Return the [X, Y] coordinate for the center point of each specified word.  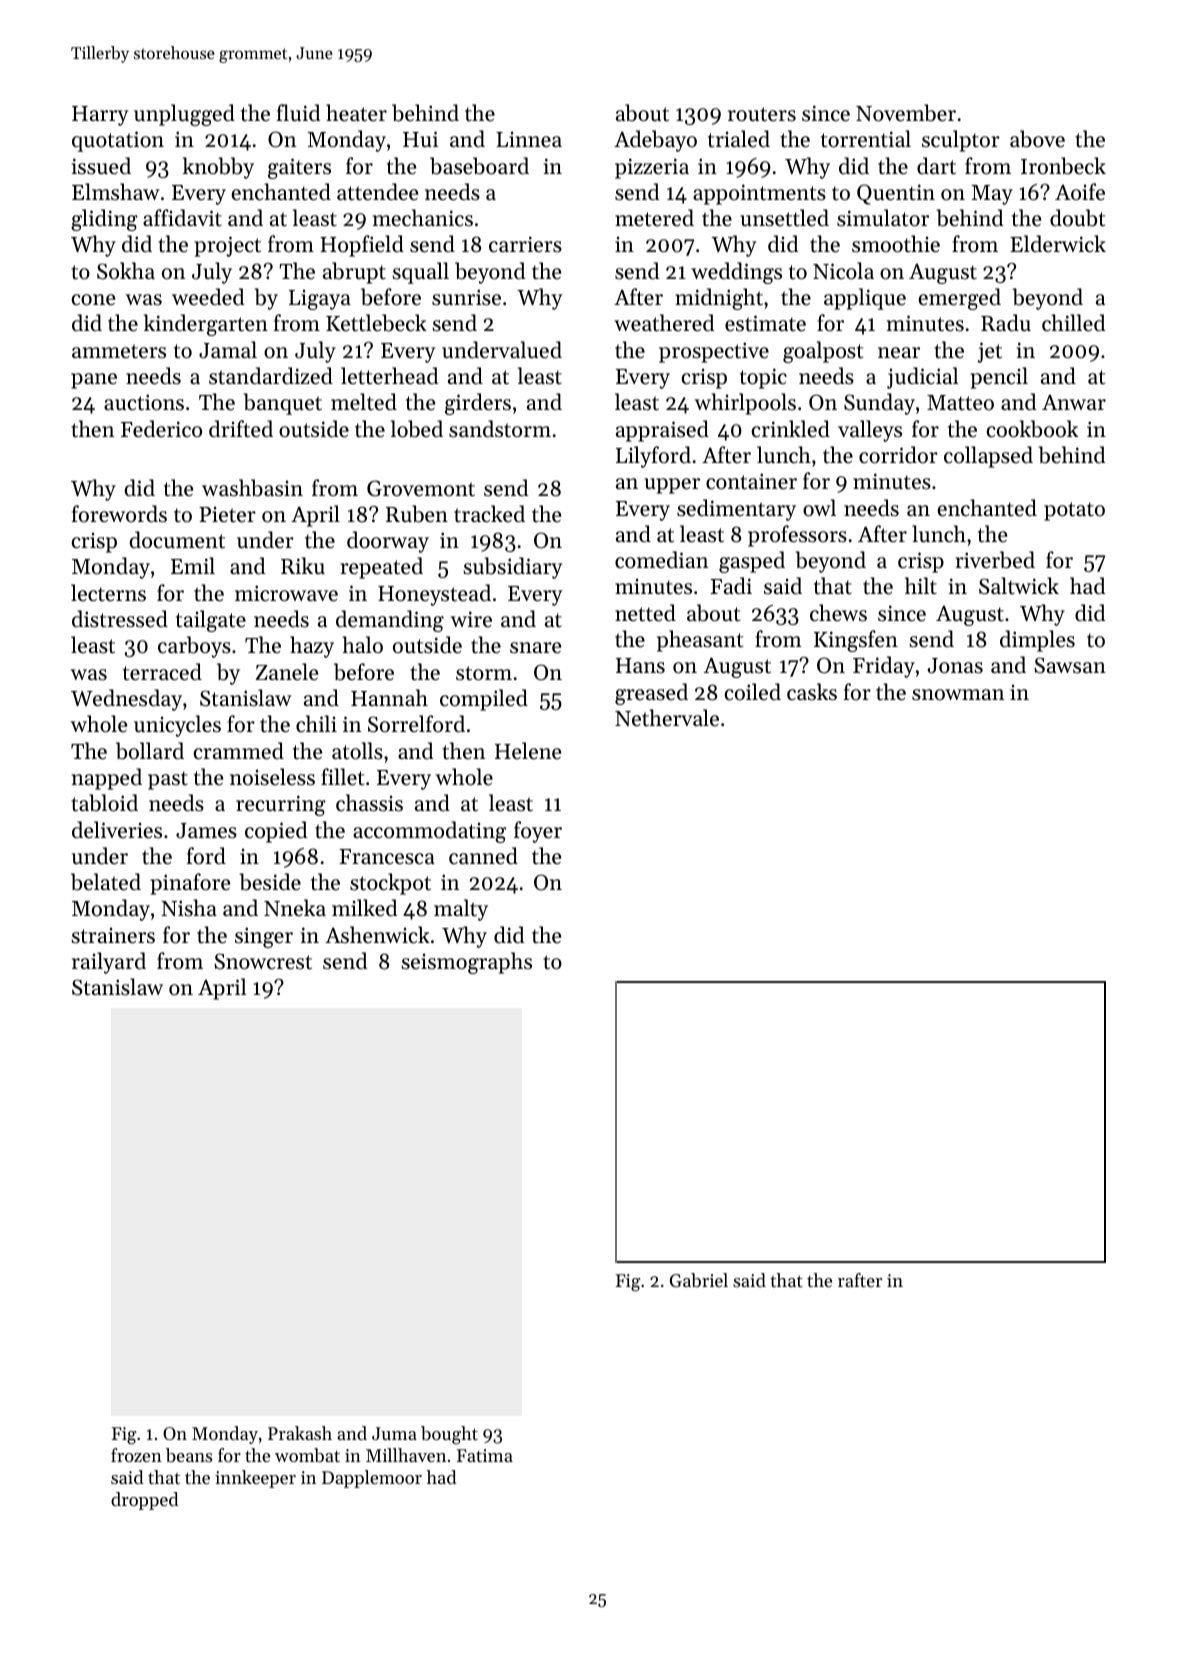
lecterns [108, 593]
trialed [739, 139]
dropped [145, 1501]
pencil [999, 378]
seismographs [467, 963]
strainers [113, 935]
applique [865, 299]
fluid [298, 113]
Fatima [485, 1455]
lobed [417, 429]
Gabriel [699, 1280]
